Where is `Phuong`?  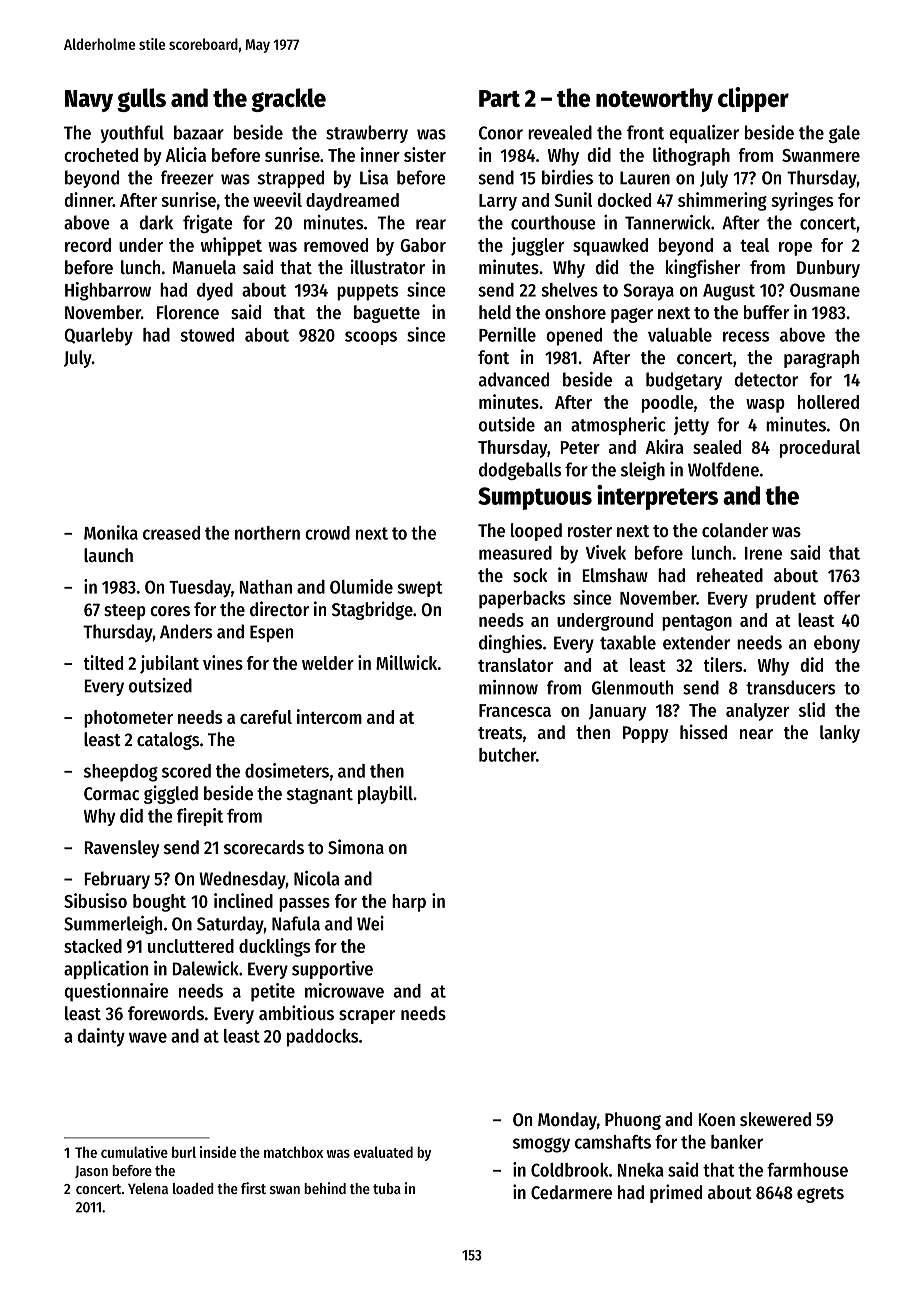
Phuong is located at coordinates (633, 1121).
